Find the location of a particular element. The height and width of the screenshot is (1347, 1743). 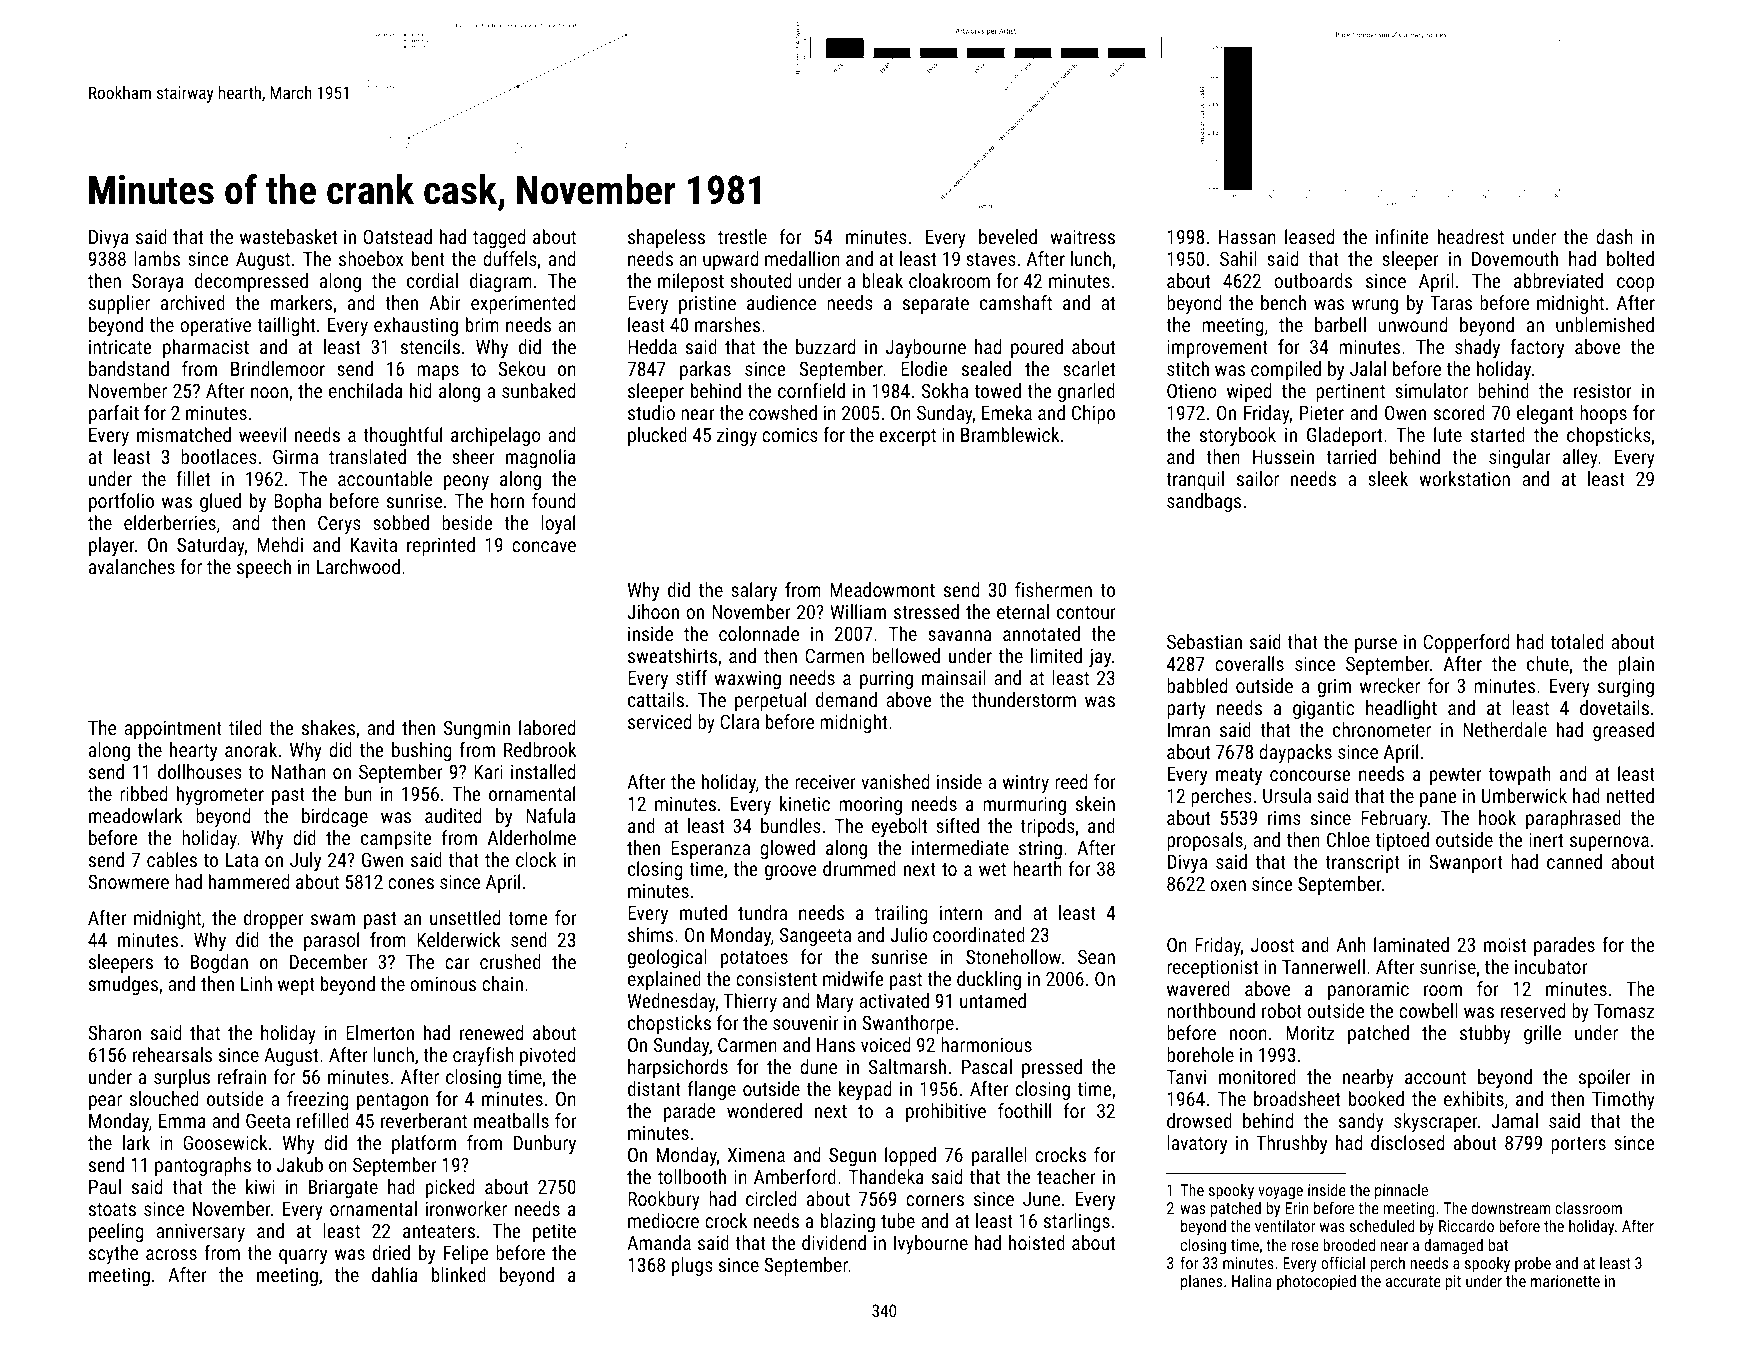

wintry is located at coordinates (1025, 784).
